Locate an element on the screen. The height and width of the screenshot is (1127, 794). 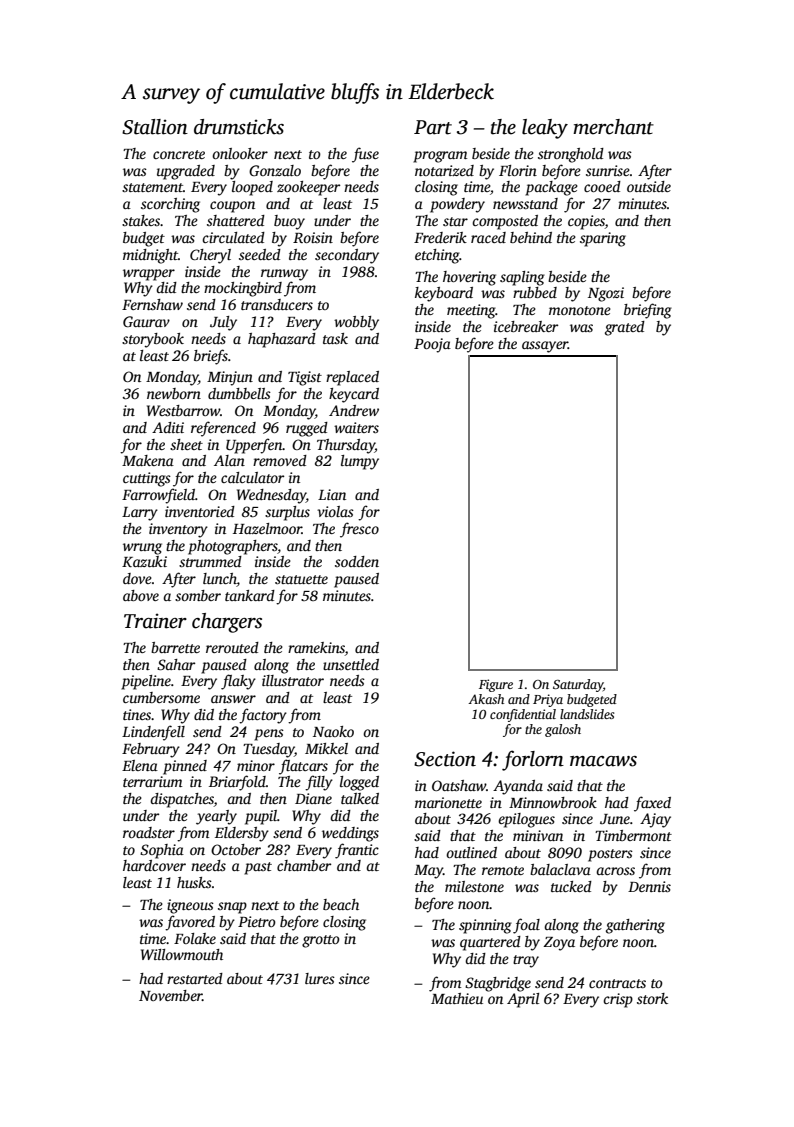
November is located at coordinates (171, 995).
